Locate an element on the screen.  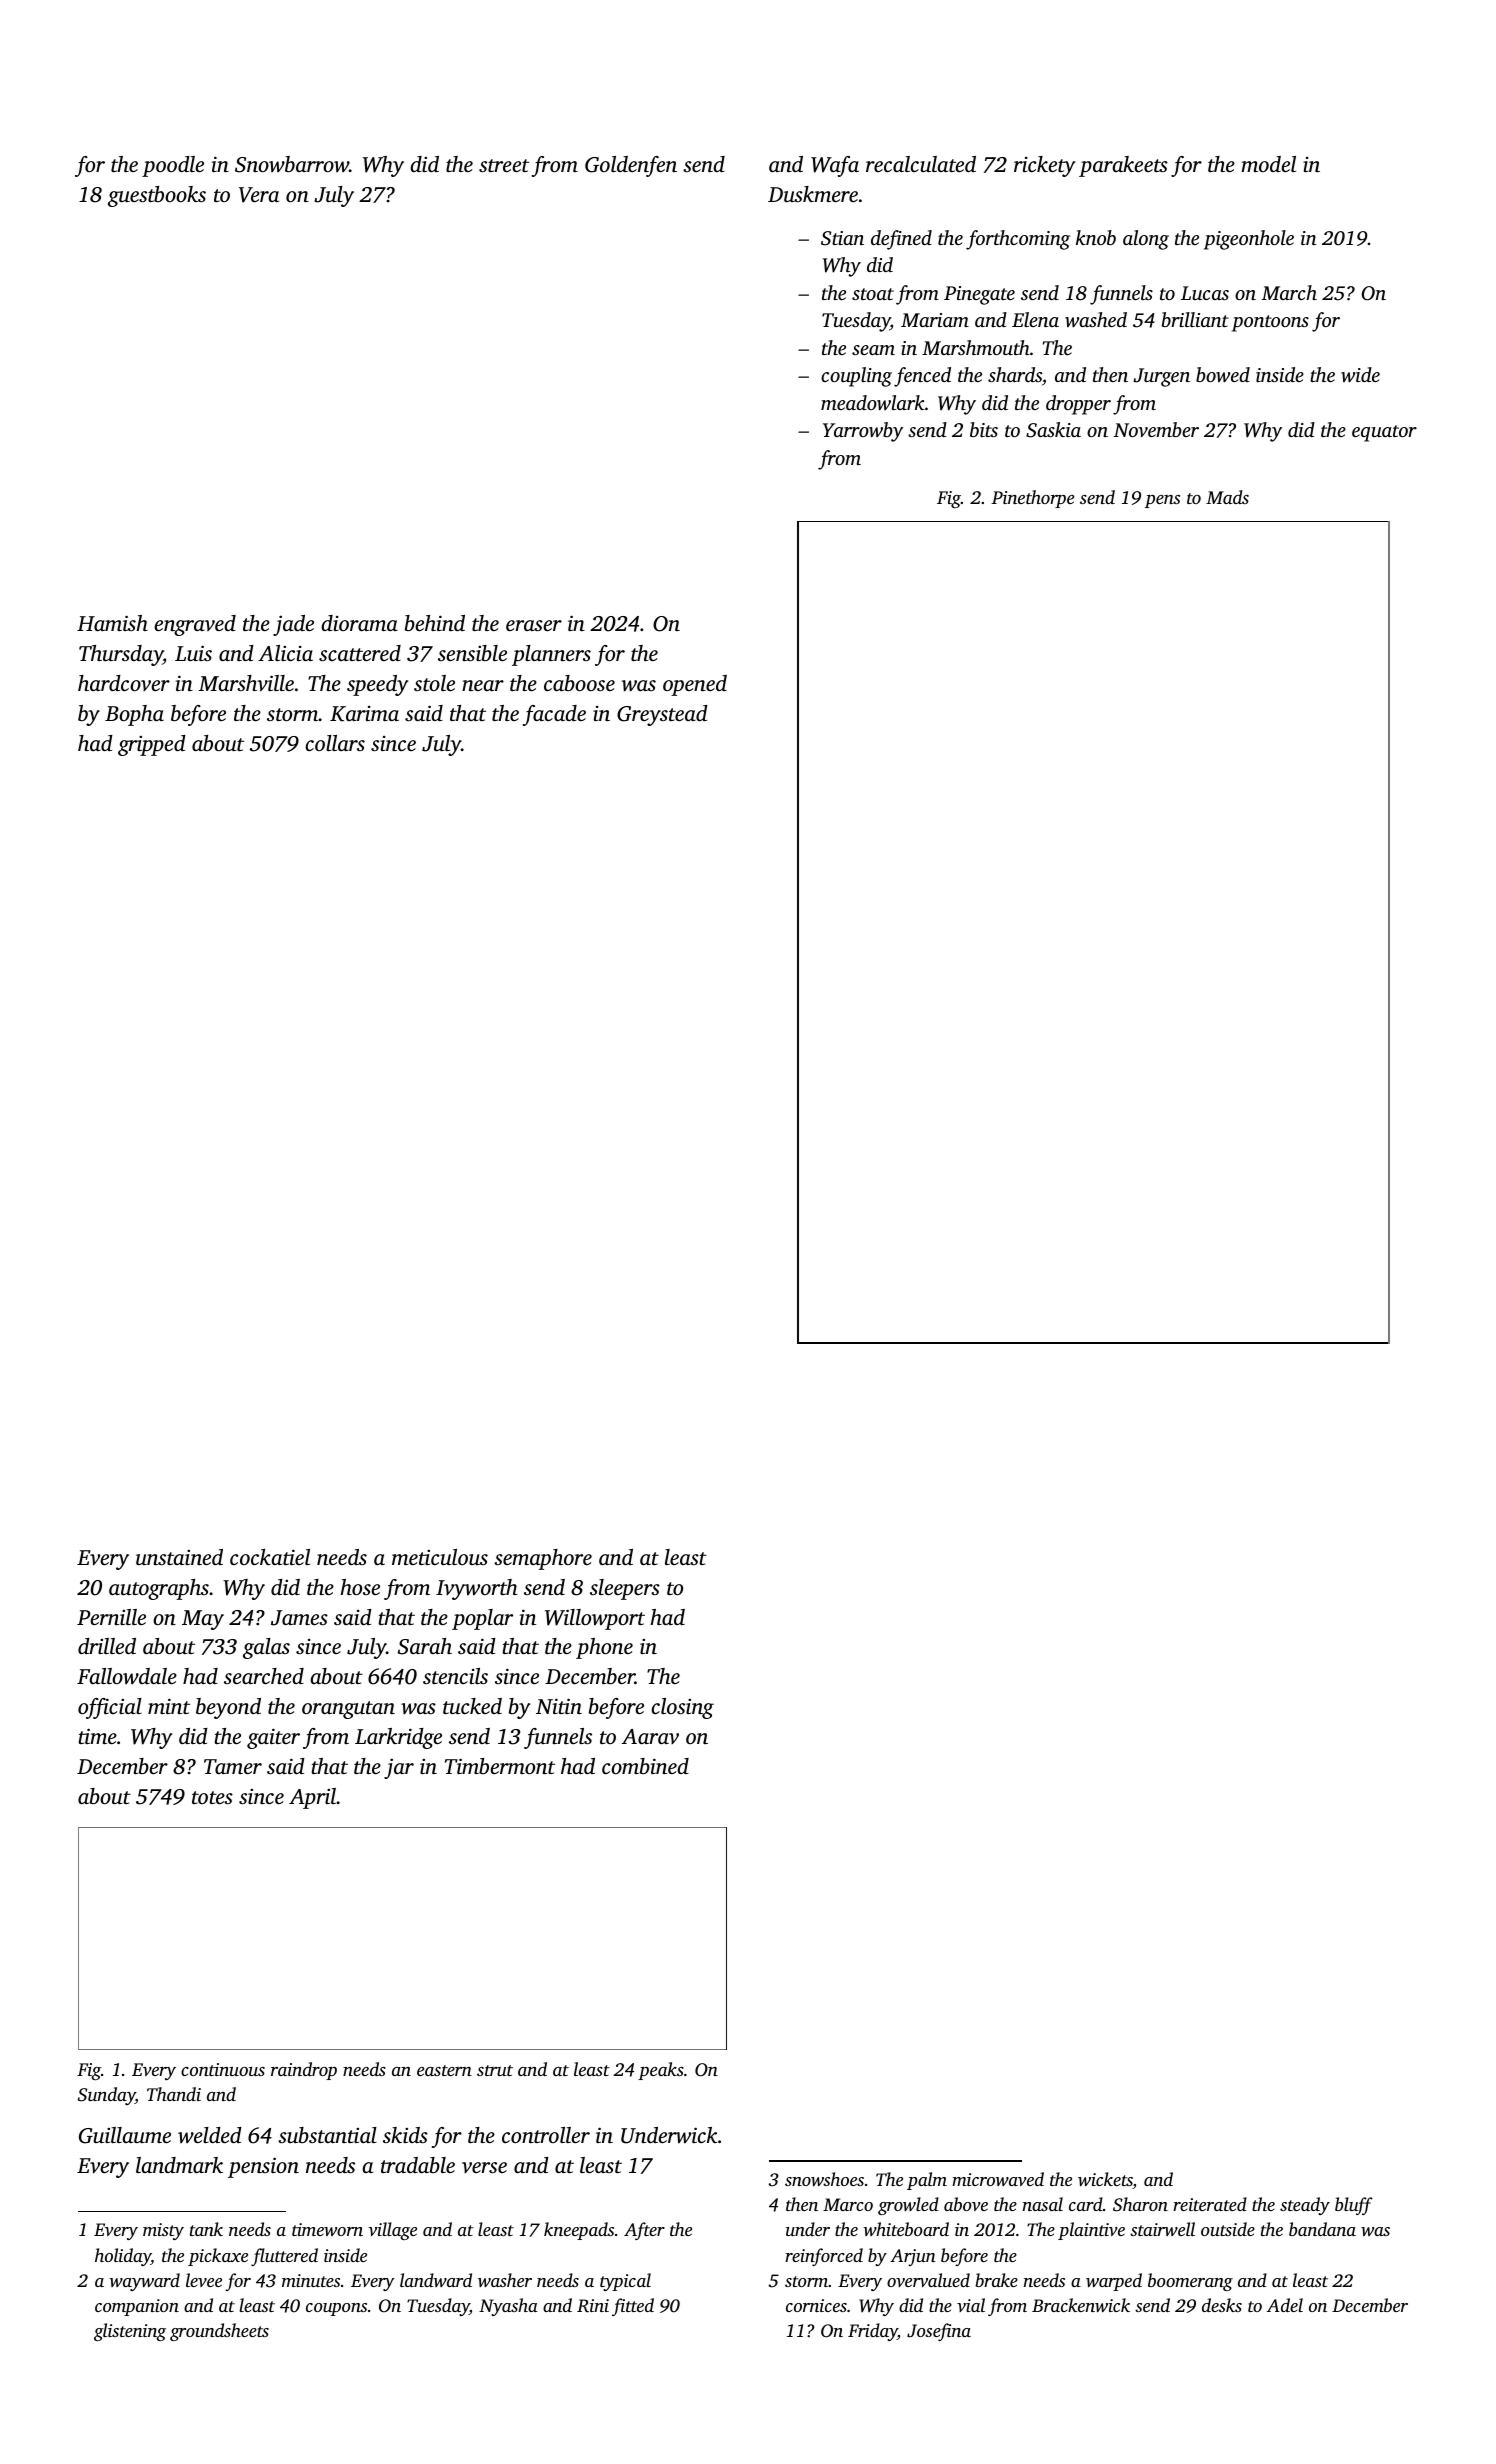
bluff is located at coordinates (1354, 2206).
